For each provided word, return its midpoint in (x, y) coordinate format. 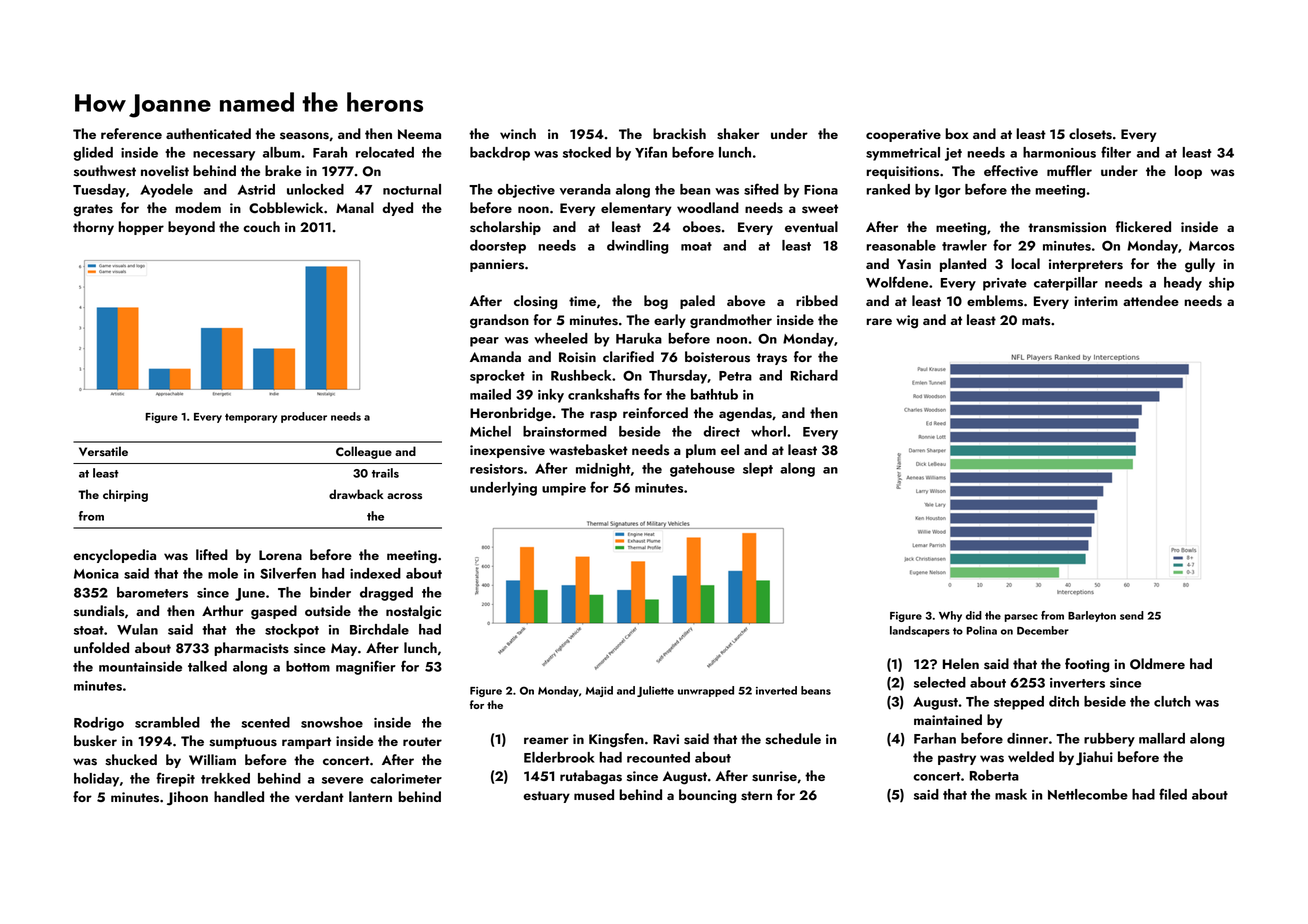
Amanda (495, 356)
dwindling (637, 247)
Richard (814, 375)
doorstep (498, 247)
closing (535, 302)
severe (342, 780)
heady (1183, 284)
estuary (546, 797)
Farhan (935, 738)
